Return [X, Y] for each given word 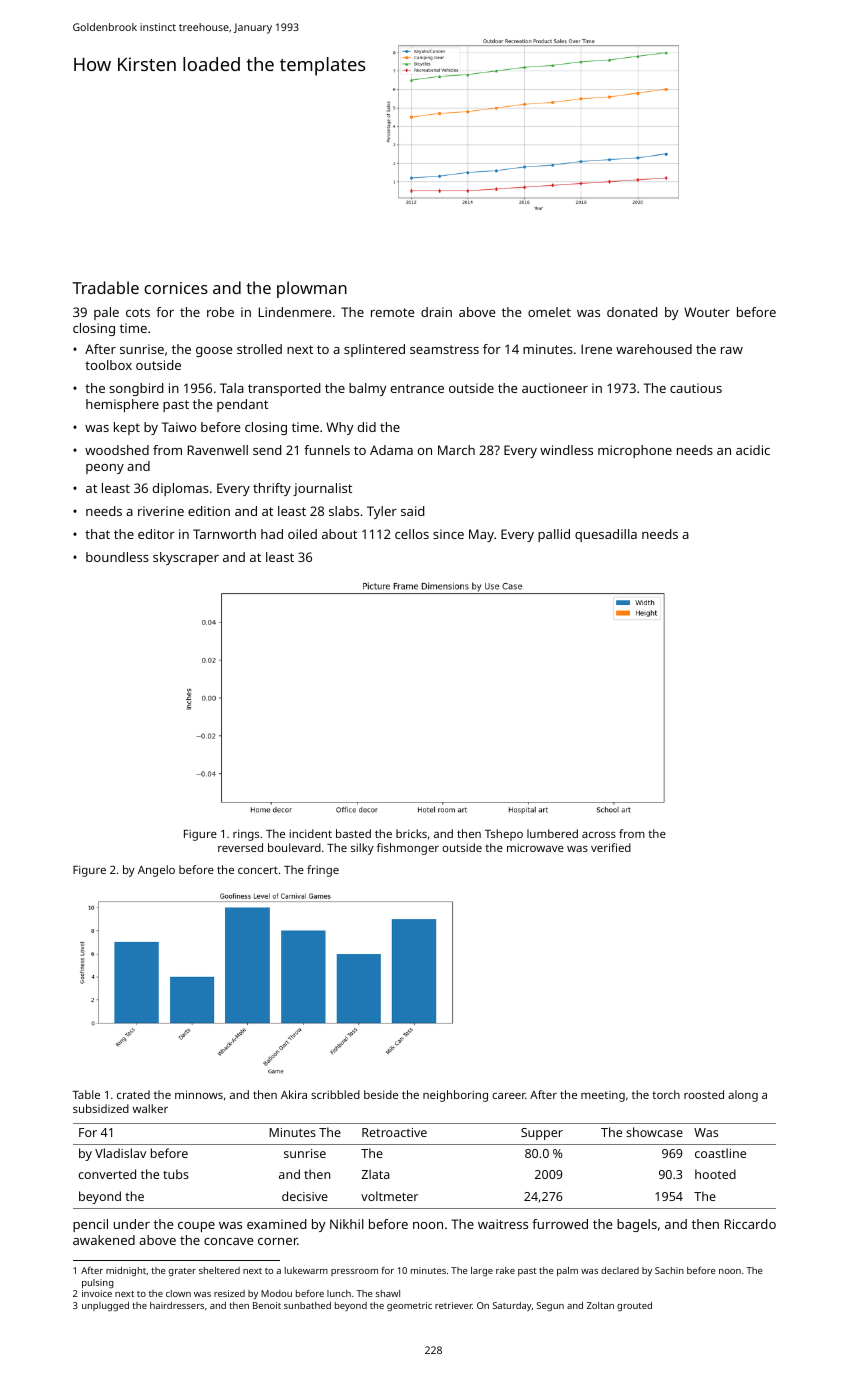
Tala [232, 388]
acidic [753, 450]
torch [666, 1094]
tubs [176, 1174]
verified [611, 847]
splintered [374, 350]
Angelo [156, 871]
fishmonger [408, 849]
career [509, 1096]
